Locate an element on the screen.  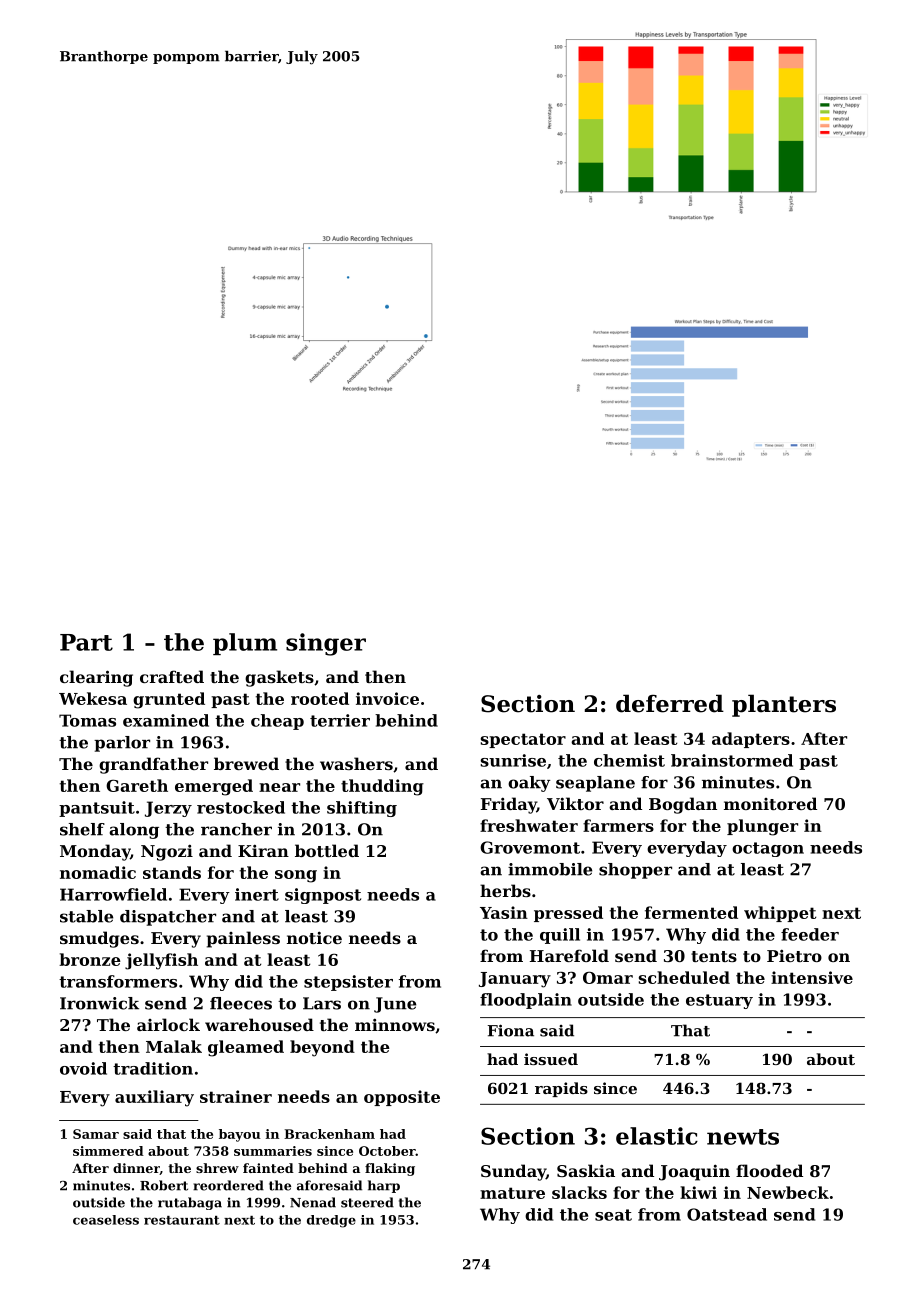
jellyfish is located at coordinates (161, 961).
